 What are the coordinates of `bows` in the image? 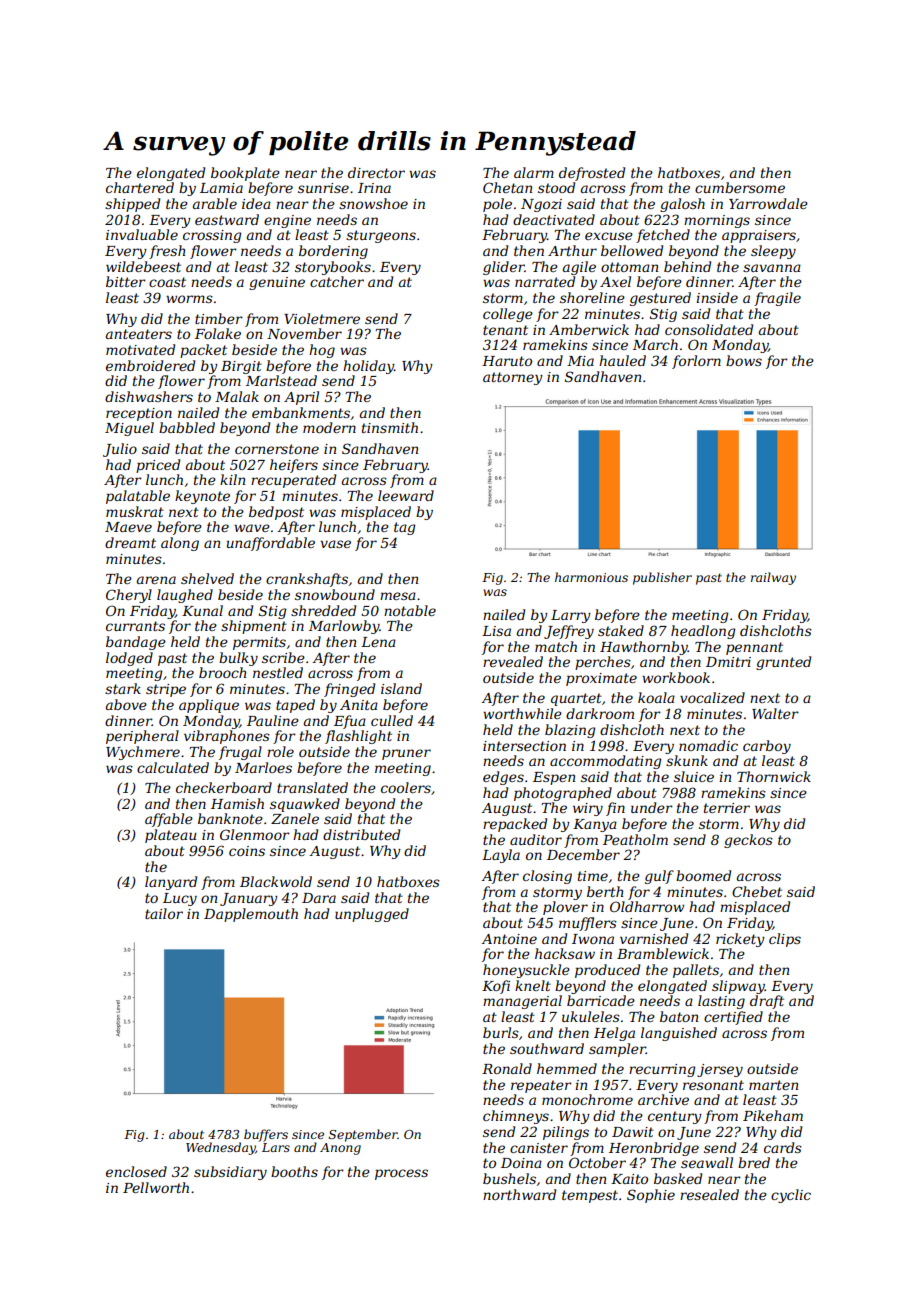 It's located at (744, 360).
